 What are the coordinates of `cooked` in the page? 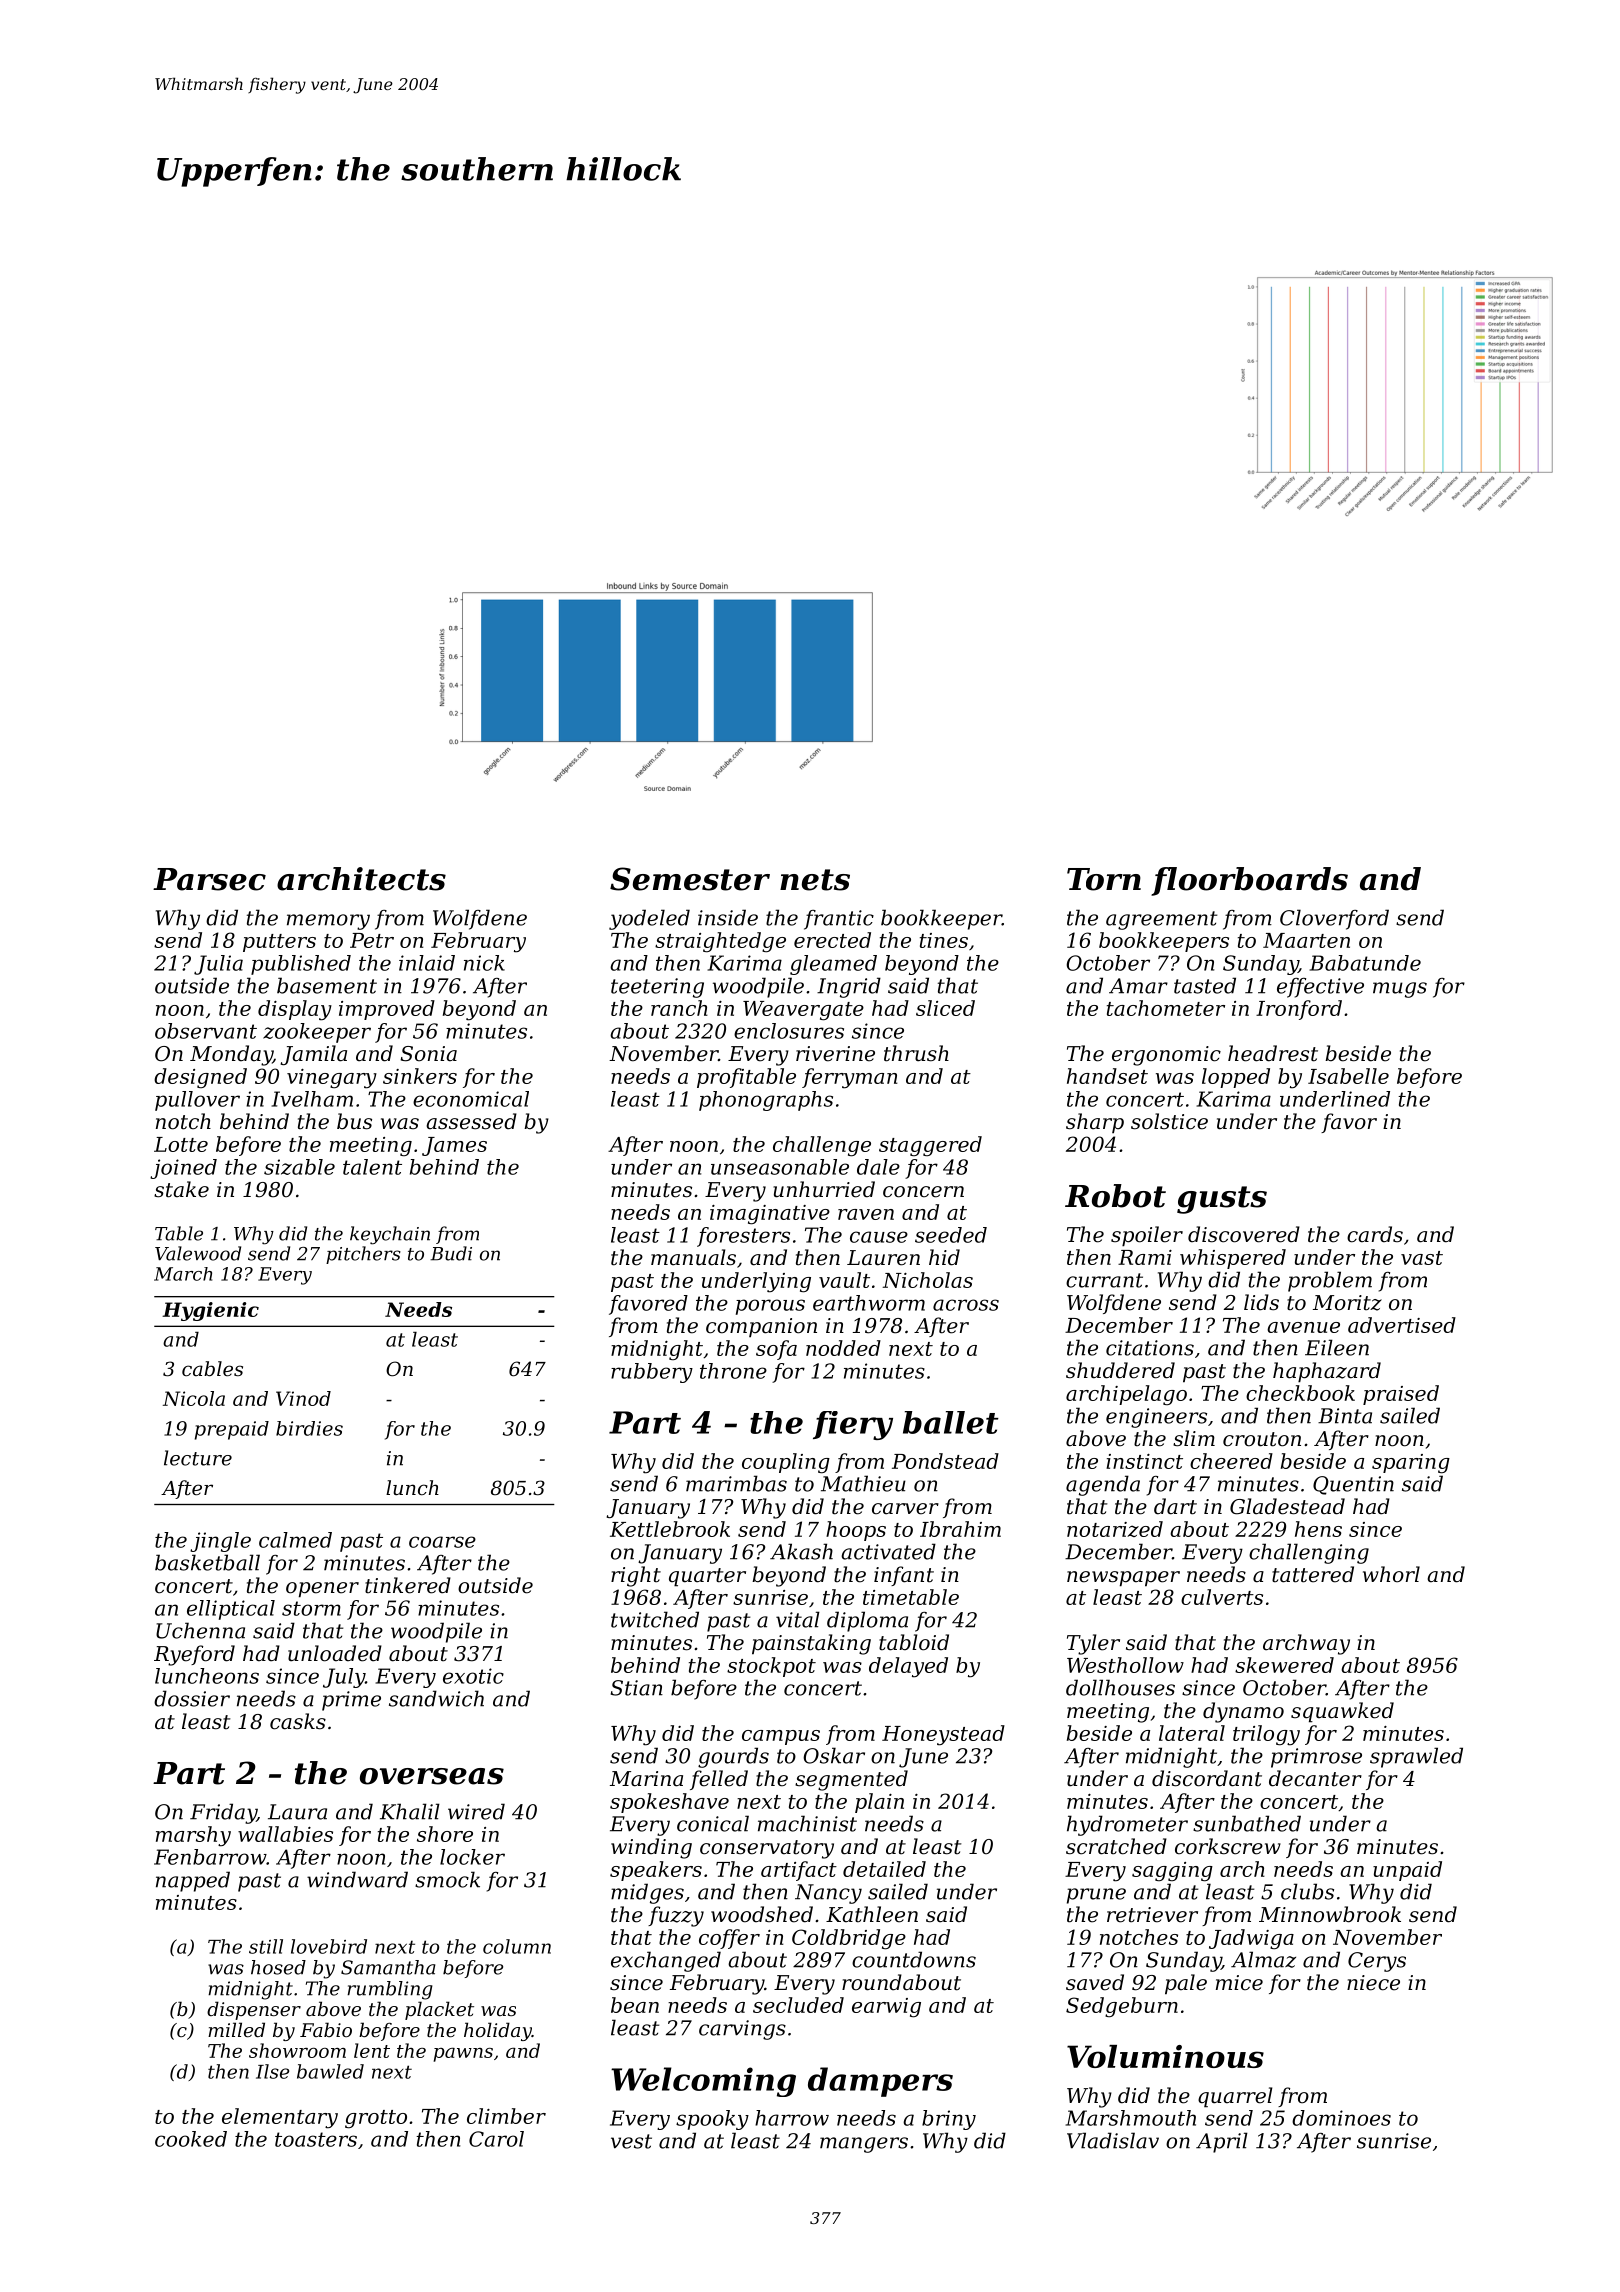 It's located at (191, 2139).
